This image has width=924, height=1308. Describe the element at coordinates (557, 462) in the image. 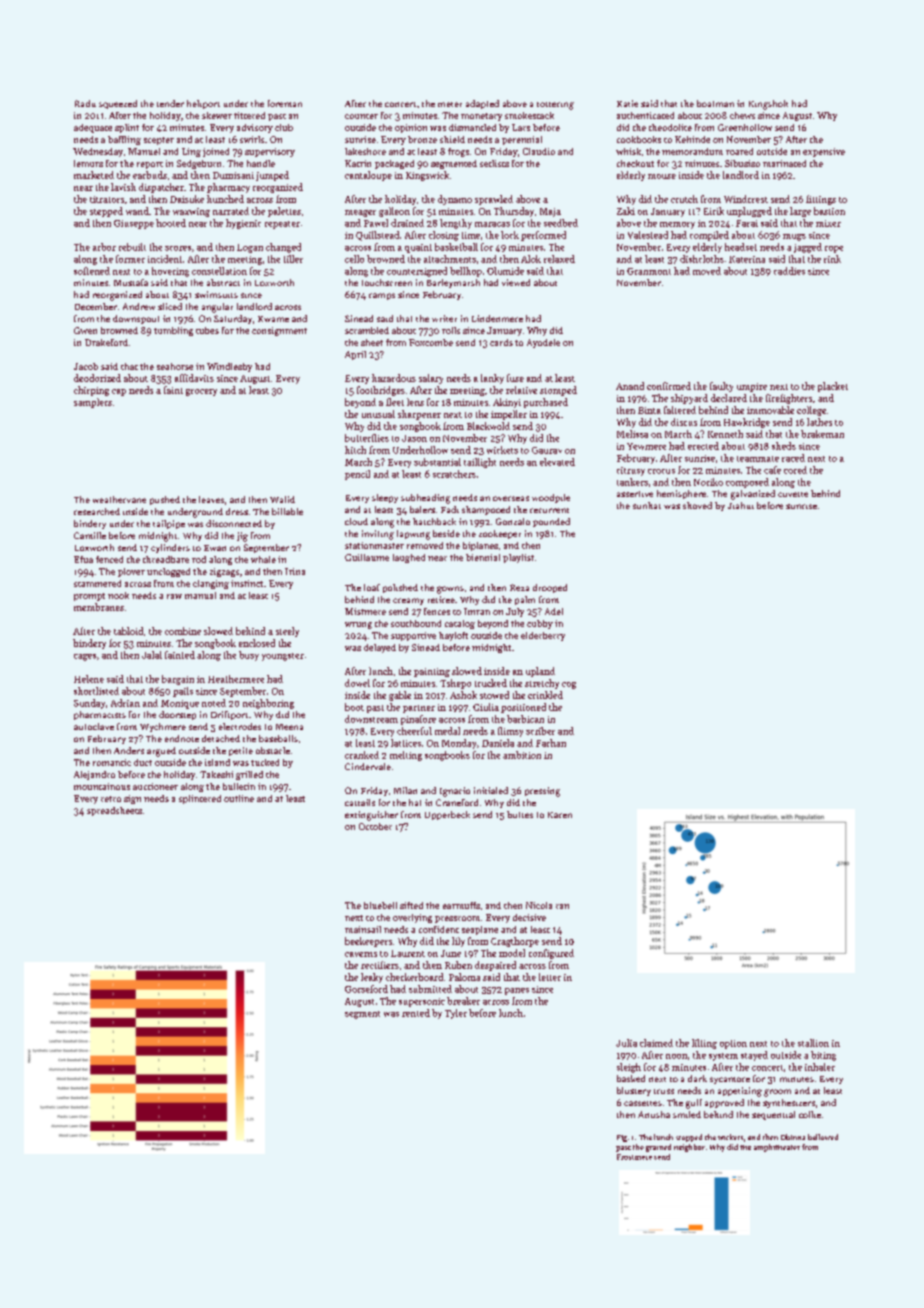

I see `elevated` at that location.
